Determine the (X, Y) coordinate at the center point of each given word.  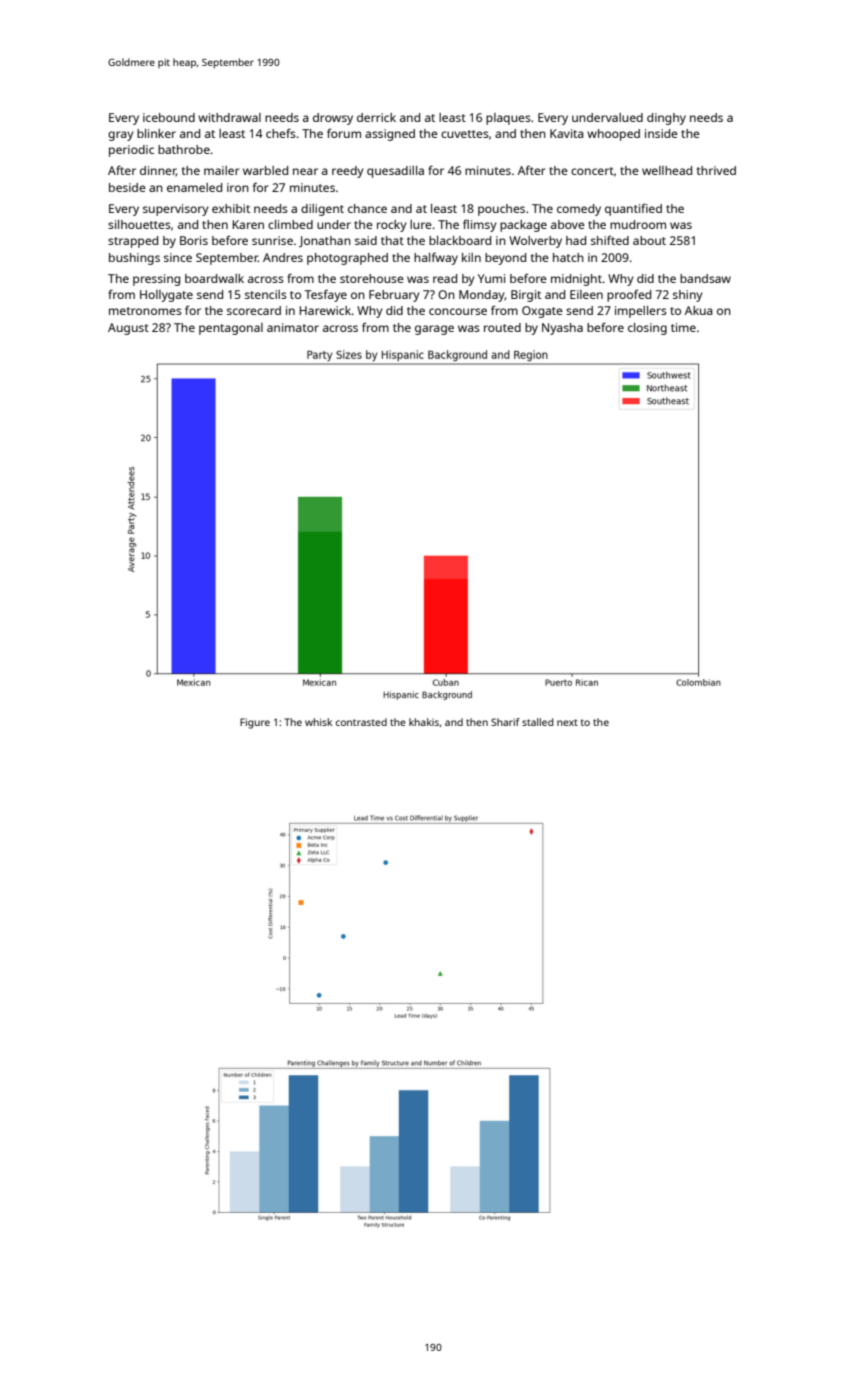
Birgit (526, 296)
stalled (537, 722)
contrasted (361, 722)
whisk (318, 722)
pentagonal (231, 329)
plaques (508, 119)
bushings (134, 259)
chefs (281, 133)
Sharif (505, 722)
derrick (376, 117)
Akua (699, 310)
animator (293, 327)
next (567, 722)
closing (647, 329)
